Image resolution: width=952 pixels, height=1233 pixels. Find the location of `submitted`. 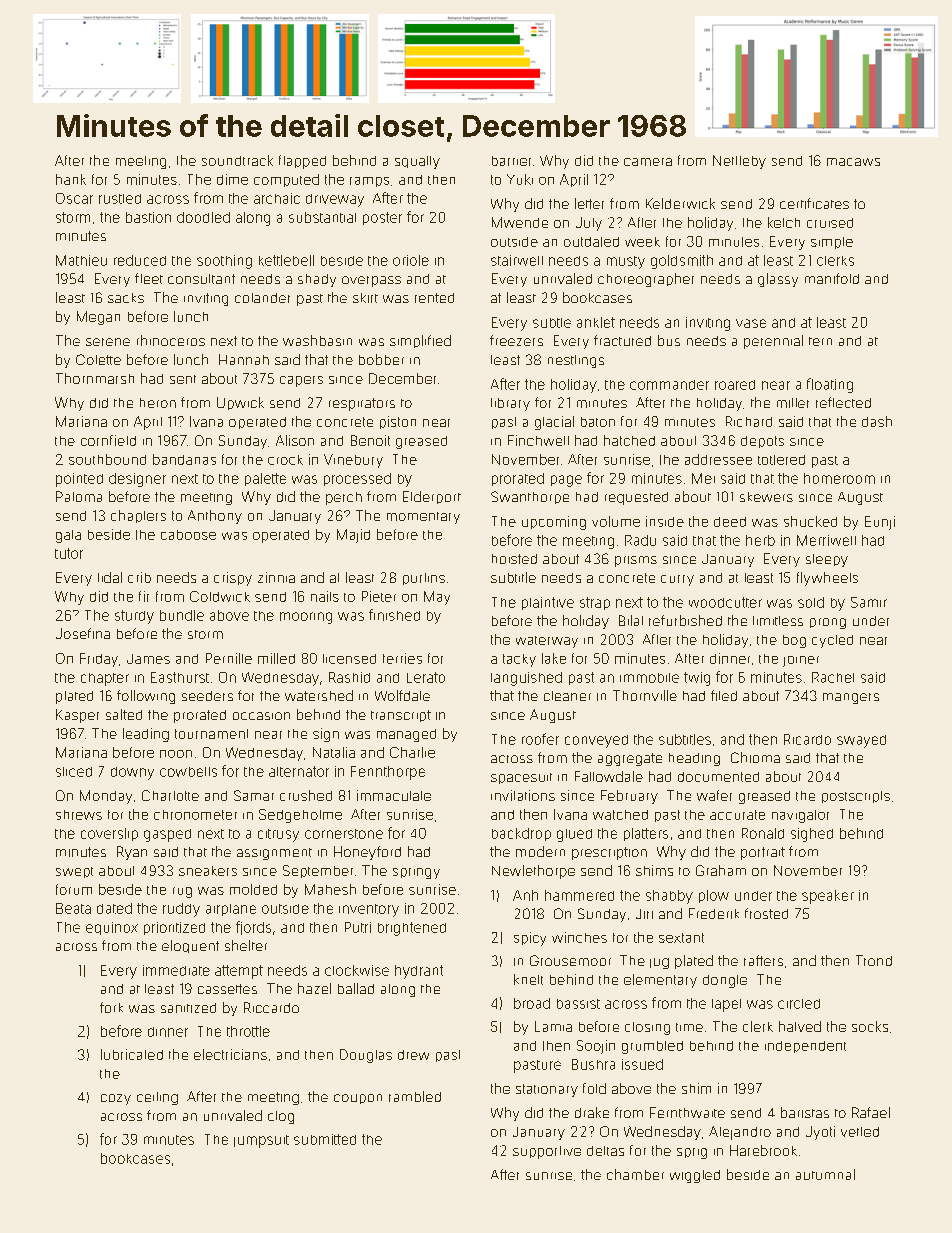

submitted is located at coordinates (325, 1139).
